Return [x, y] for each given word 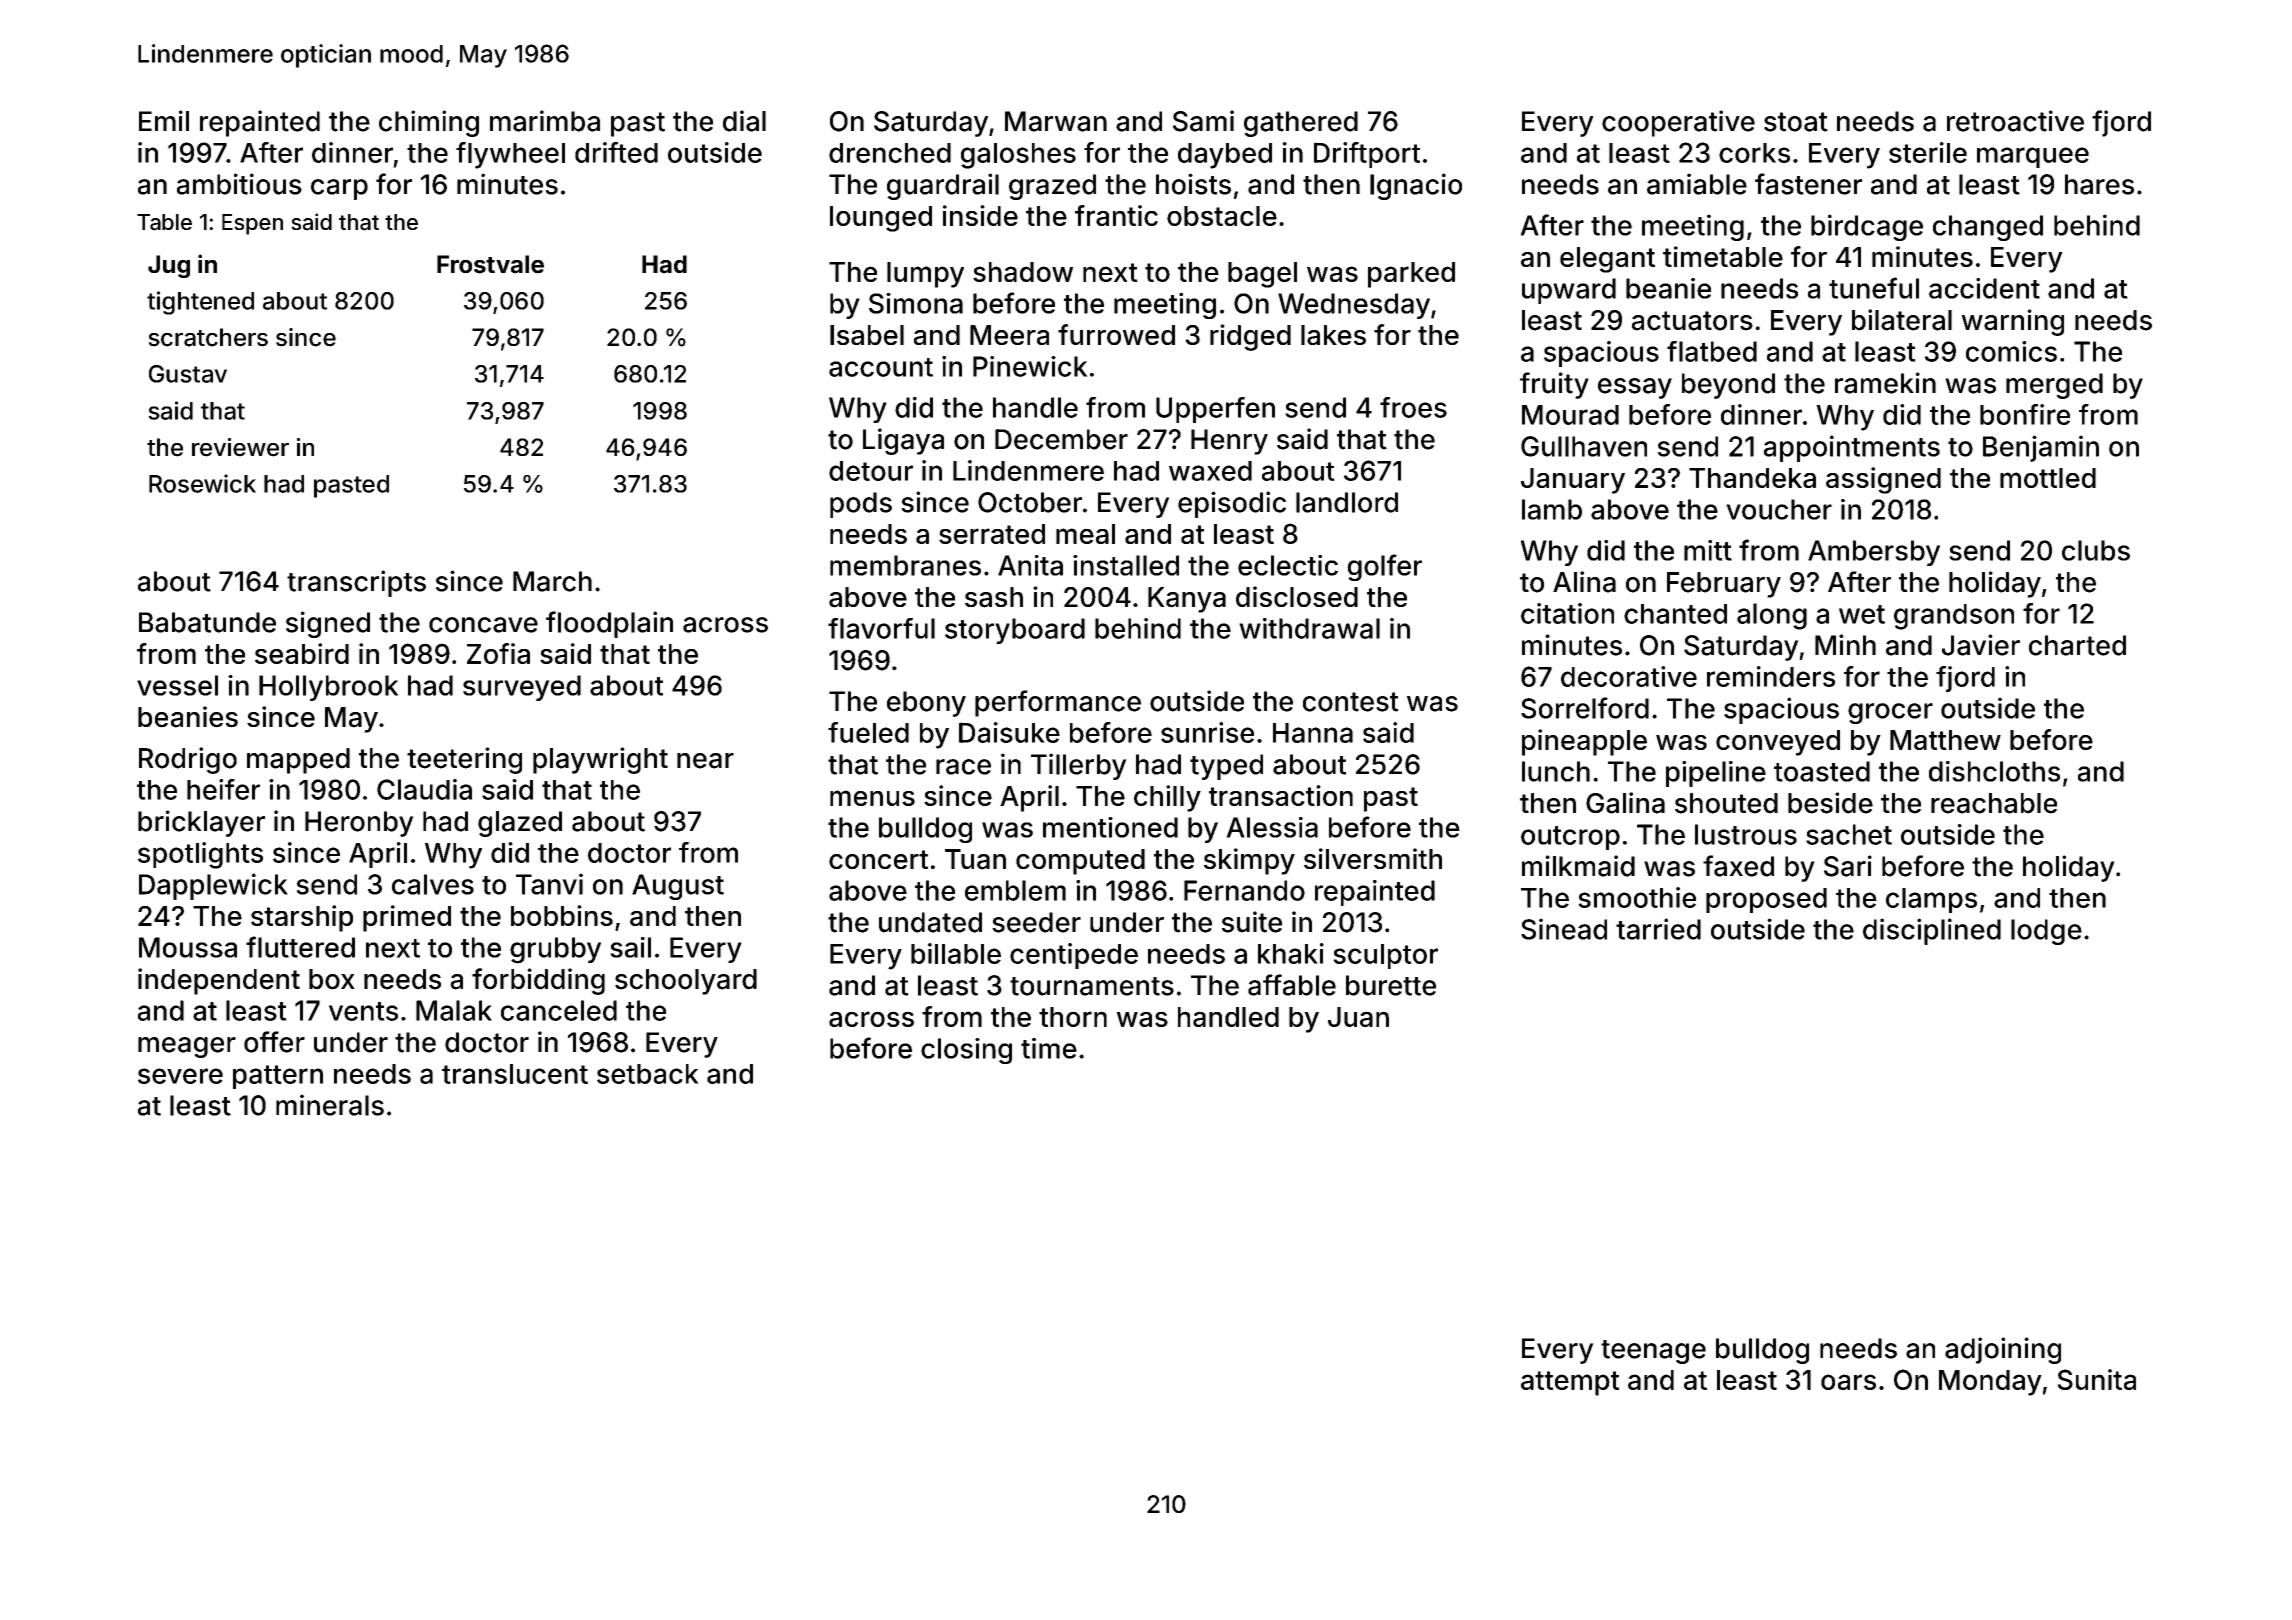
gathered [1301, 124]
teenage [1653, 1352]
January [1573, 481]
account [881, 367]
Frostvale [490, 264]
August [678, 887]
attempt [1570, 1383]
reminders [1771, 676]
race [963, 767]
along [1772, 616]
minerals [330, 1105]
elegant [1607, 260]
